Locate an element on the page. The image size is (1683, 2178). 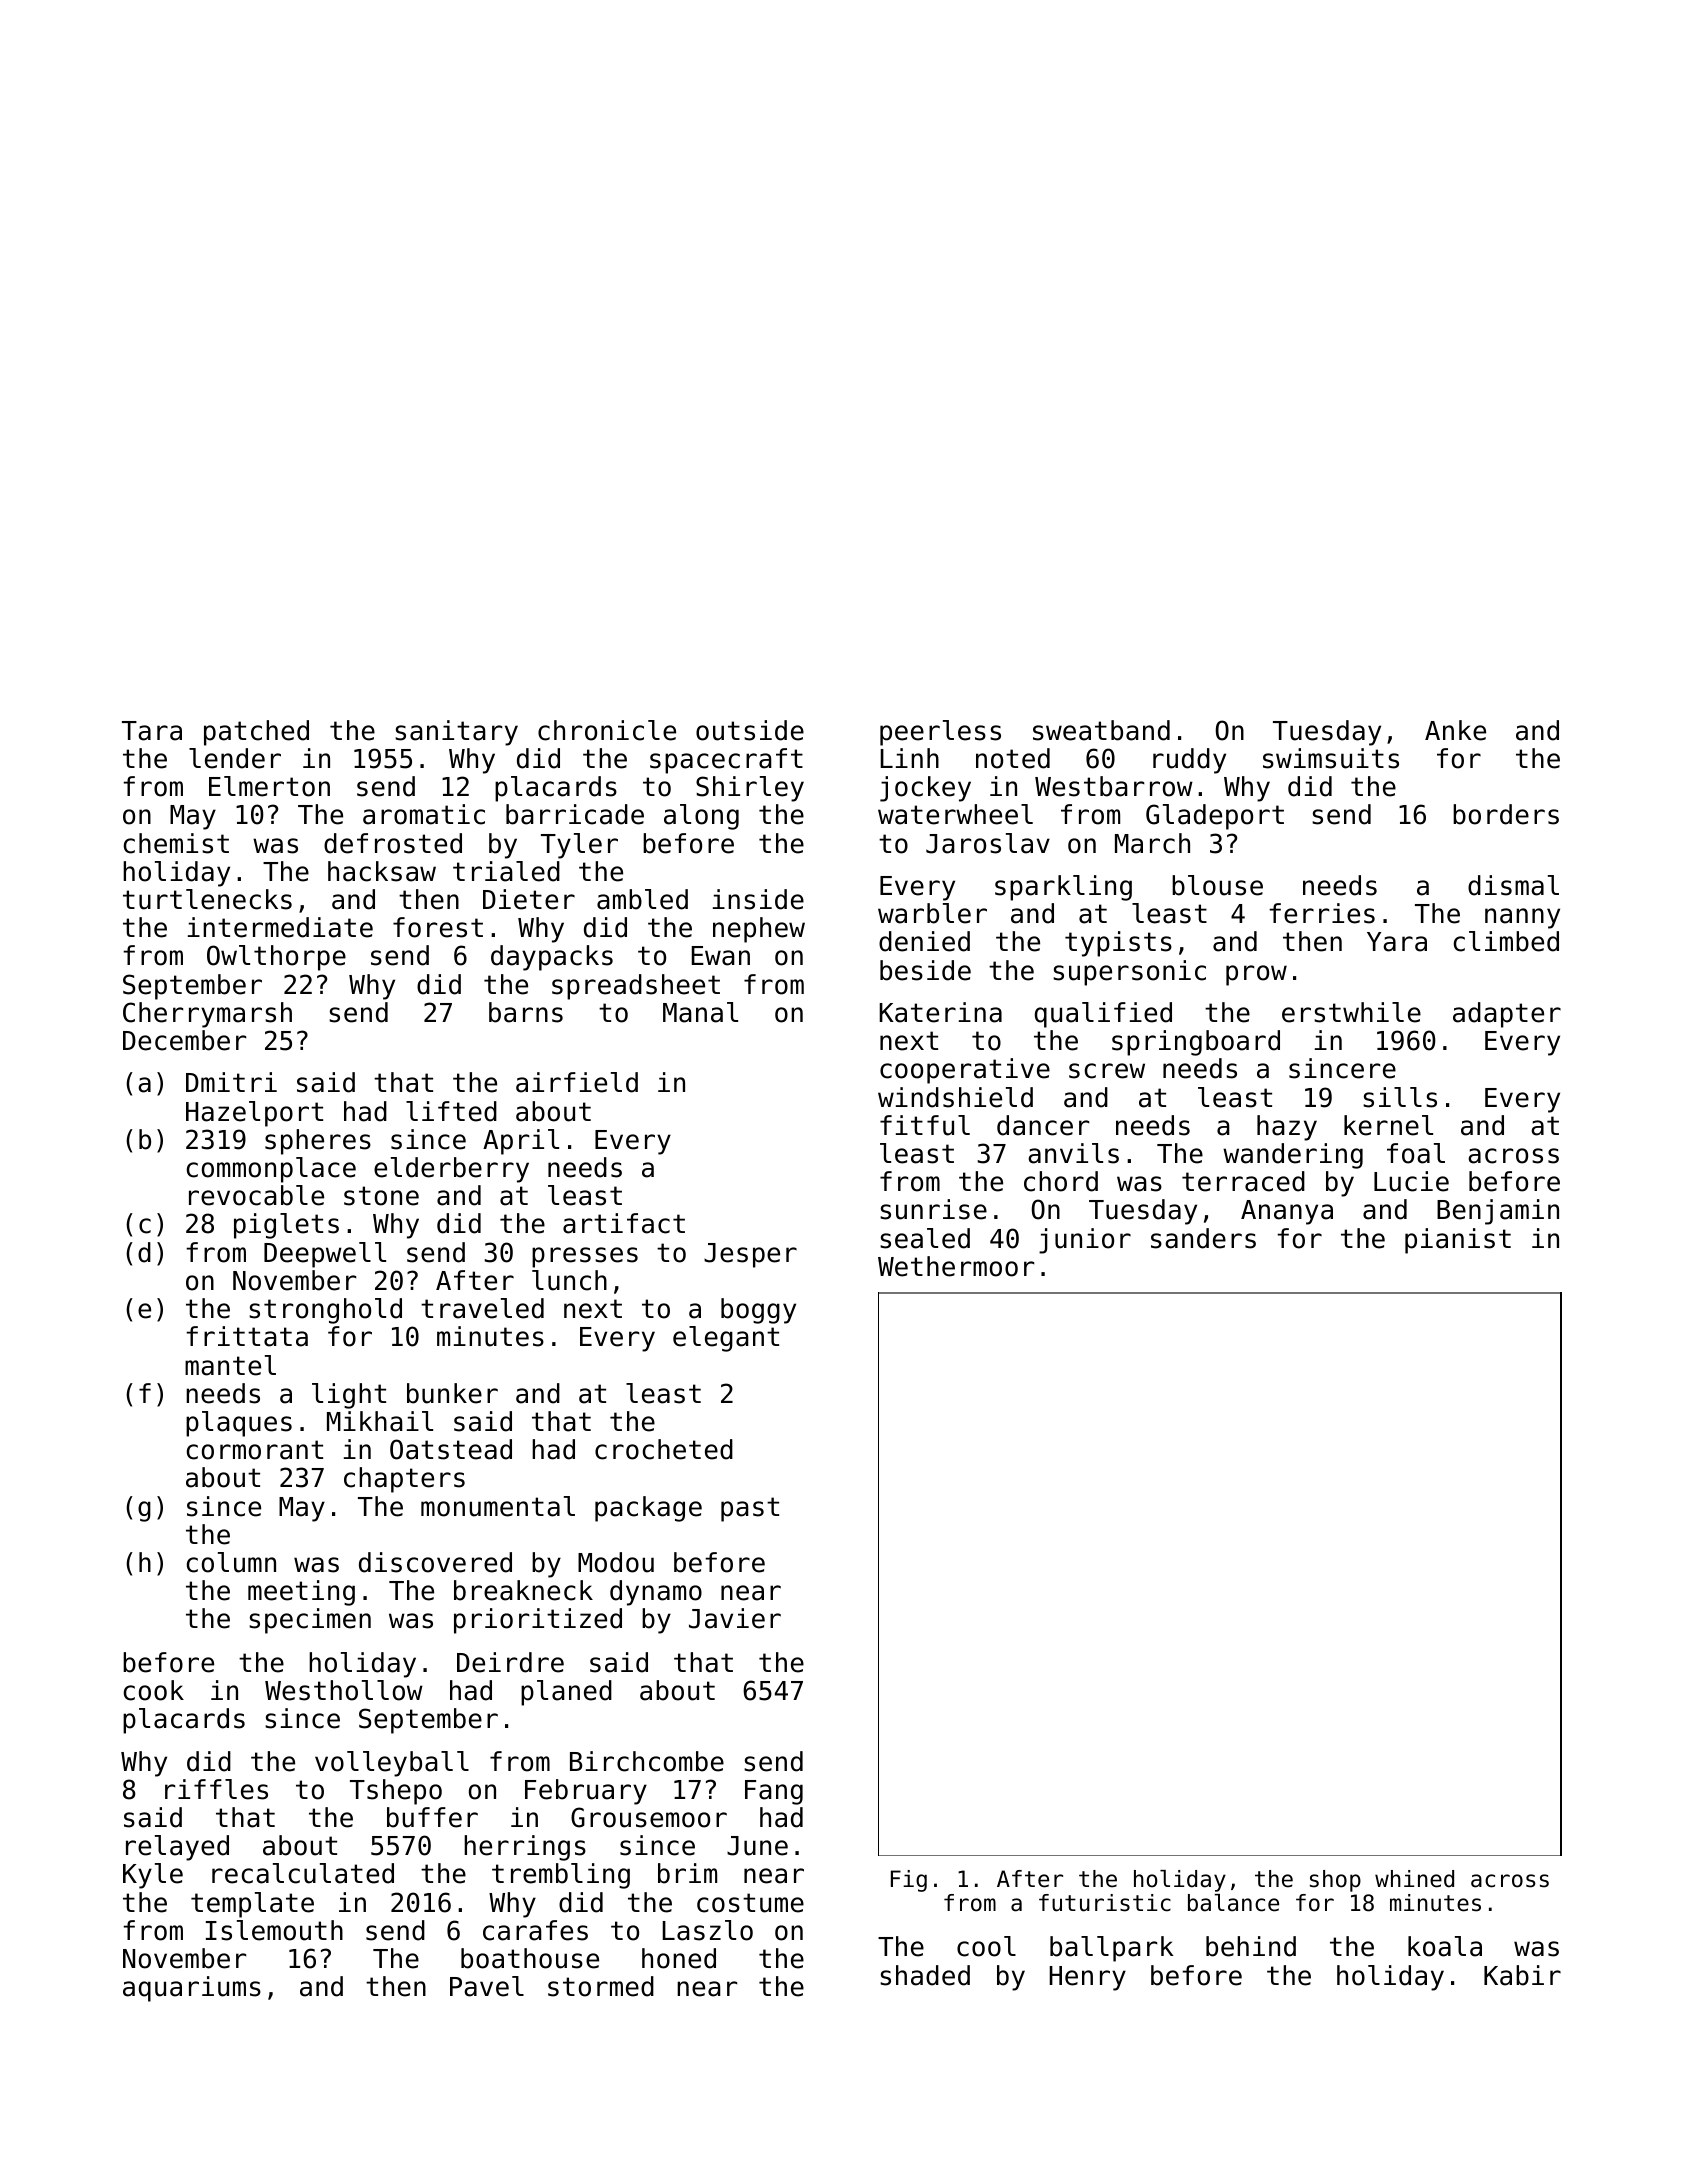
pianist is located at coordinates (1458, 1241).
